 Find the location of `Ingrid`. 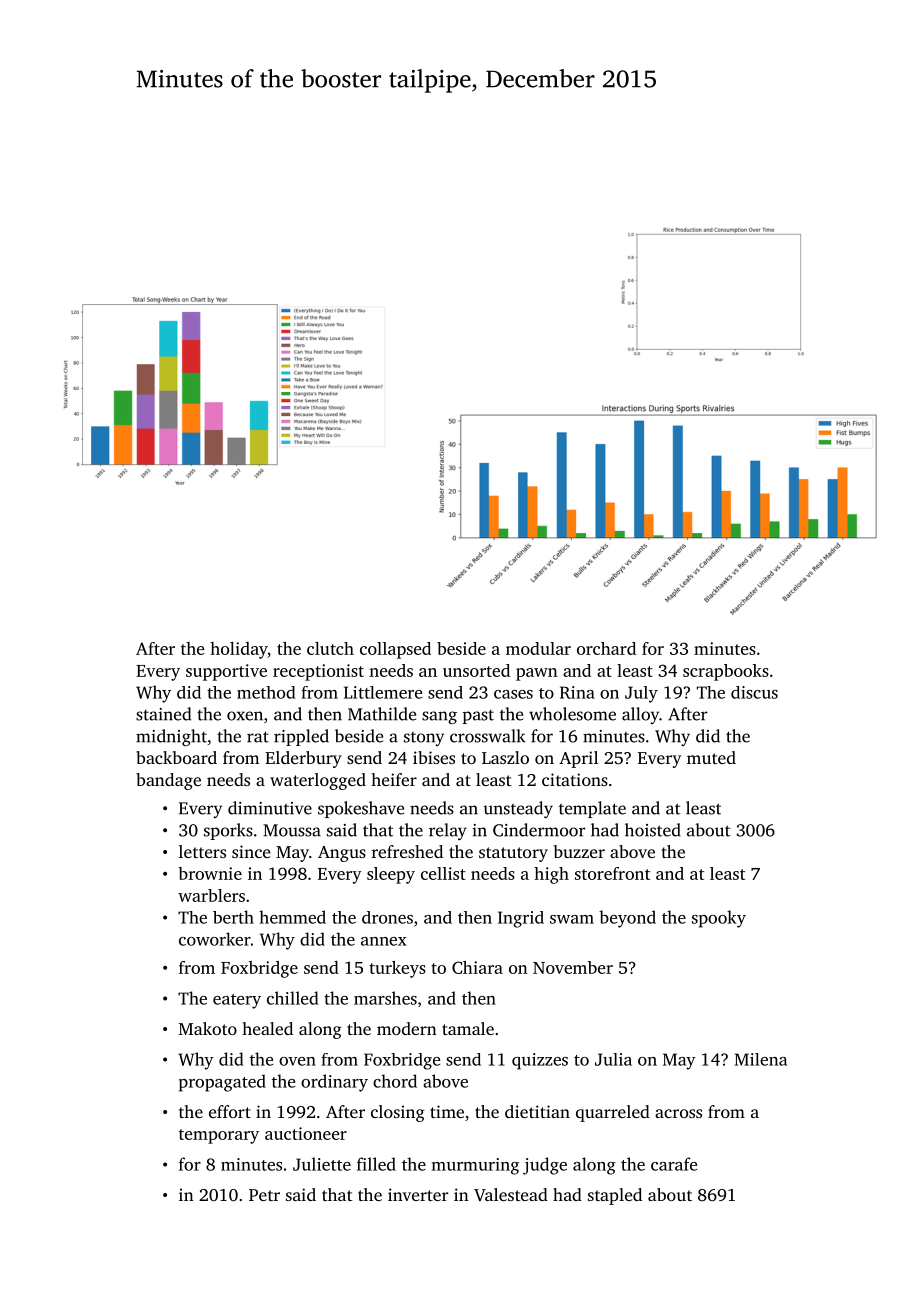

Ingrid is located at coordinates (521, 919).
